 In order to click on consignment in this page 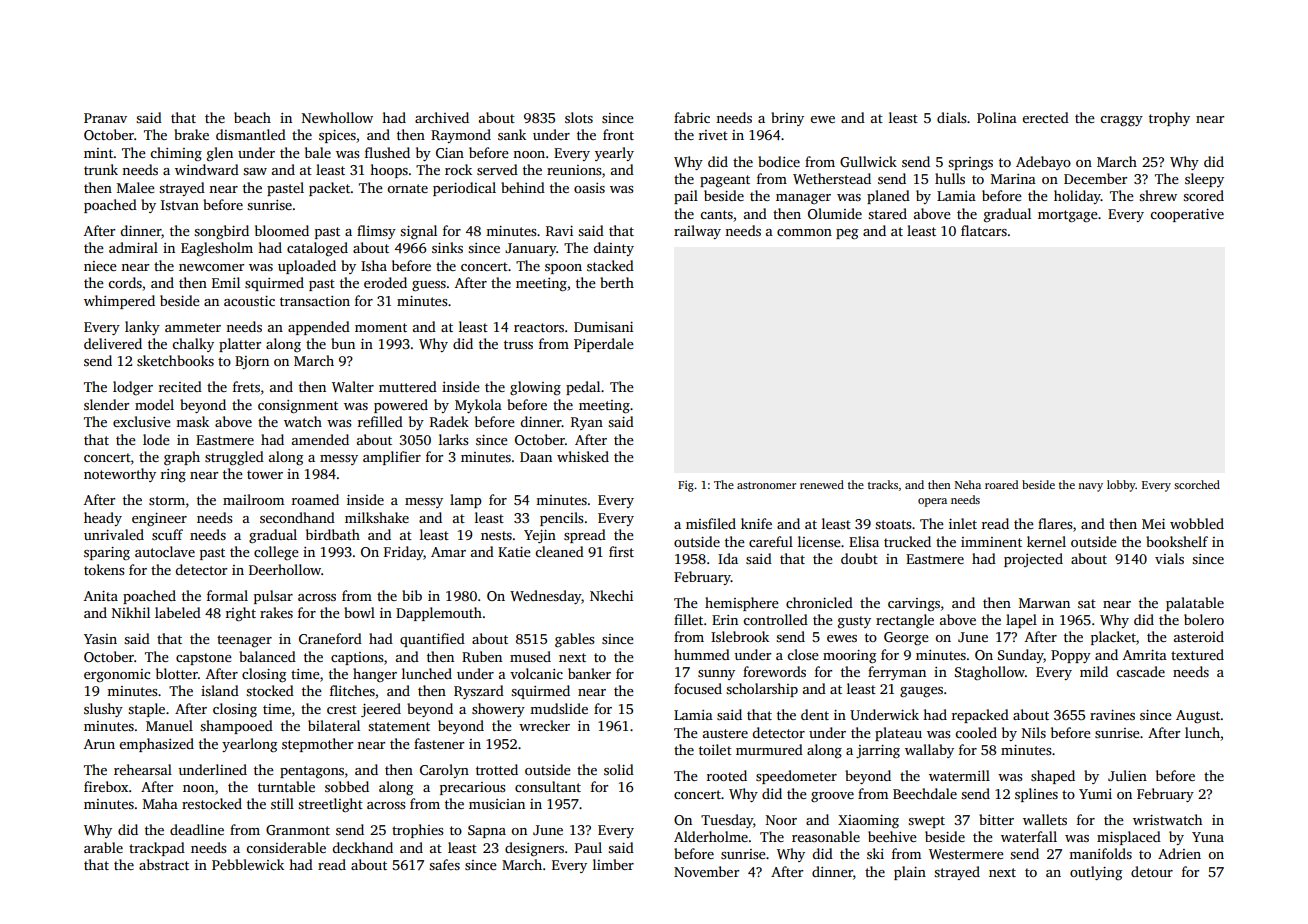, I will do `click(298, 407)`.
